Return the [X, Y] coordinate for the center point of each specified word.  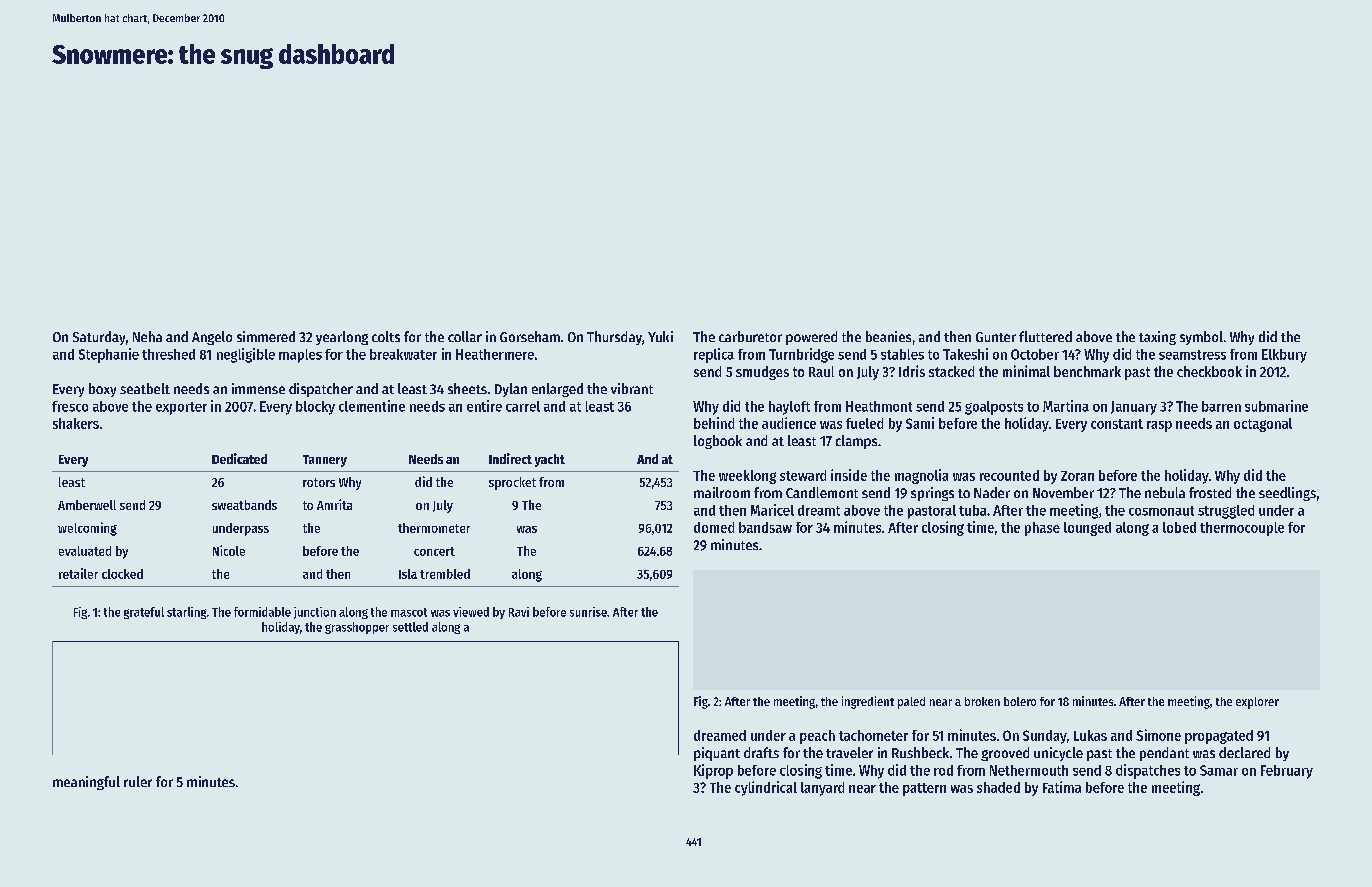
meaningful [86, 783]
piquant [717, 754]
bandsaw [765, 527]
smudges [762, 373]
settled [410, 627]
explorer [1257, 703]
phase [1042, 529]
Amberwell [87, 505]
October [1035, 354]
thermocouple [1242, 529]
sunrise [588, 612]
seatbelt [145, 388]
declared [1244, 752]
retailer [78, 573]
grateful [144, 613]
